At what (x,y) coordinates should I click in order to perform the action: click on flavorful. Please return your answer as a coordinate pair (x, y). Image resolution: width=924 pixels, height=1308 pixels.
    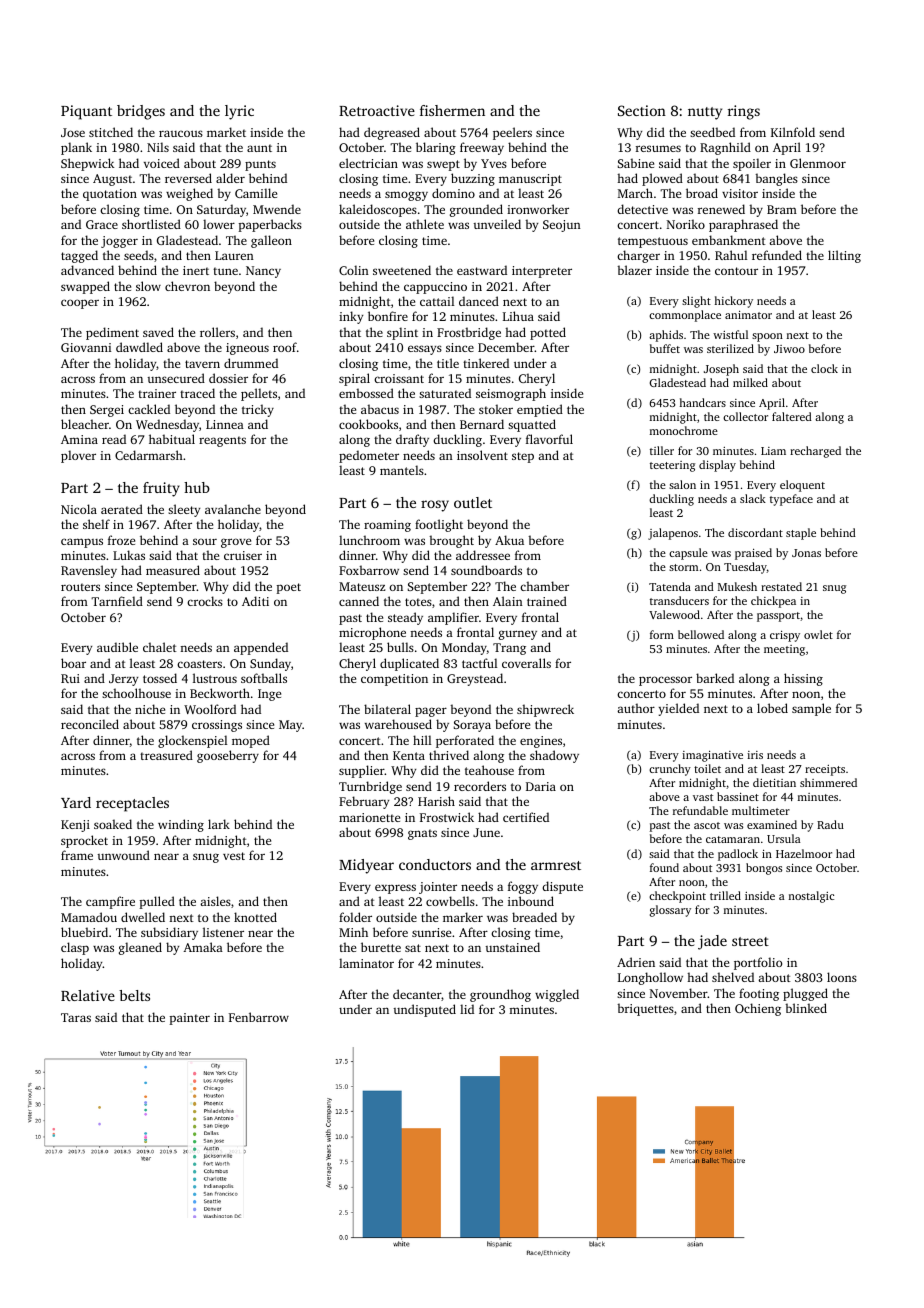
    Looking at the image, I should click on (549, 439).
